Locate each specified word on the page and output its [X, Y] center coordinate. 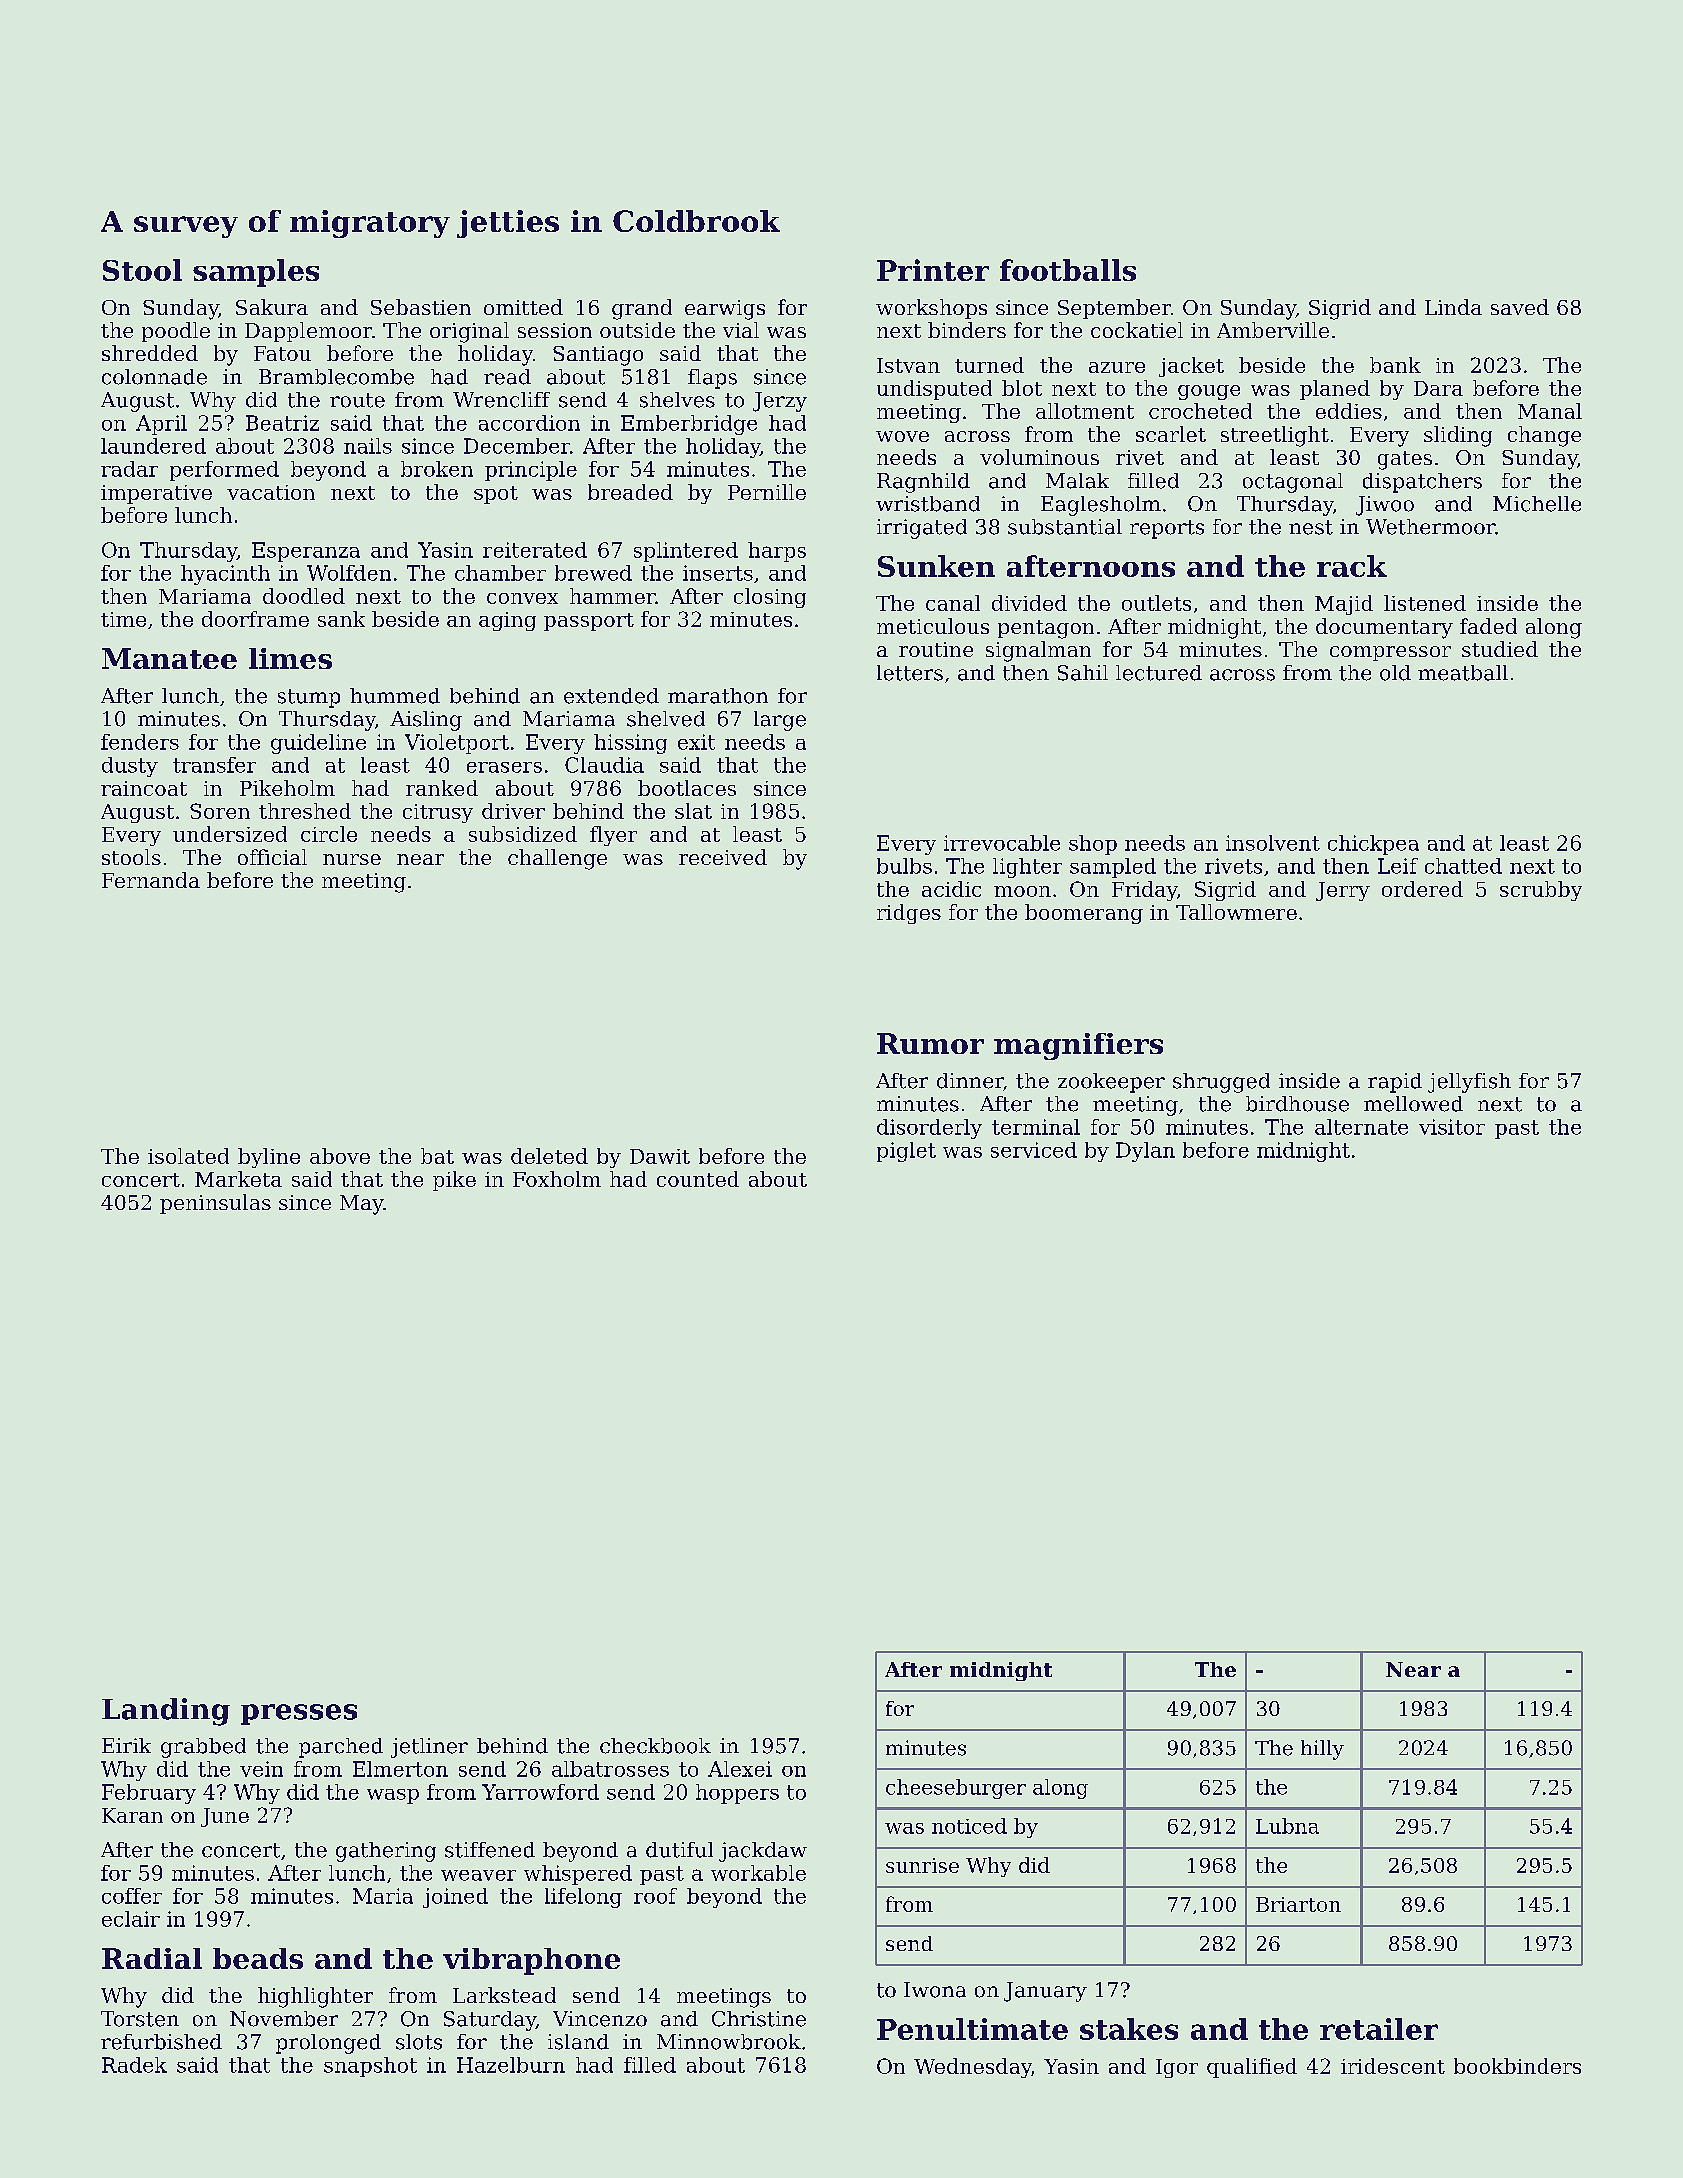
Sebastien [421, 307]
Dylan [1145, 1152]
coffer [132, 1896]
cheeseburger [956, 1789]
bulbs [904, 866]
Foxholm [557, 1179]
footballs [1068, 270]
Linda [1453, 307]
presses [299, 1714]
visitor [1452, 1127]
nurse [352, 859]
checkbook [655, 1746]
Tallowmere [1236, 912]
